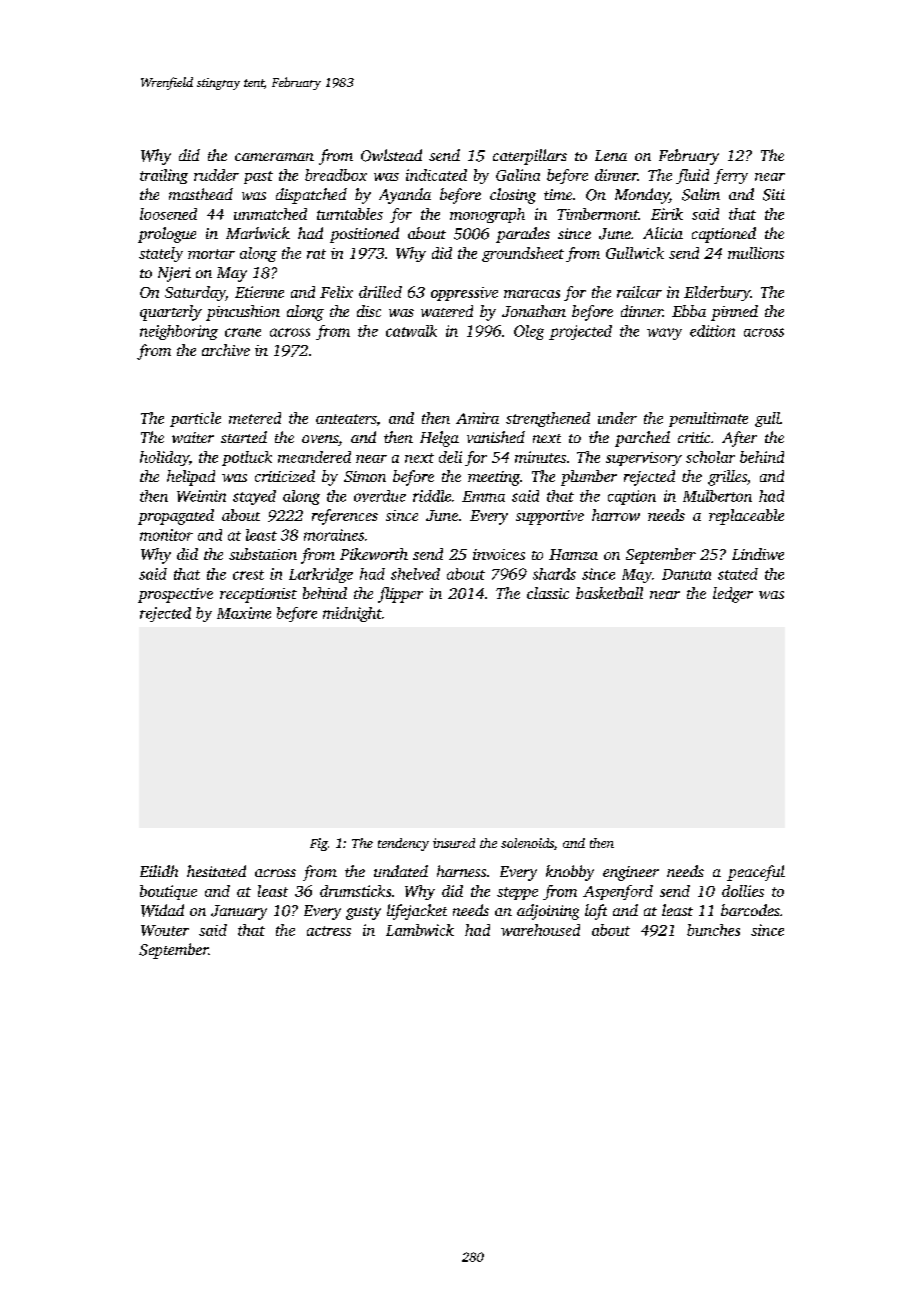 This image has width=924, height=1314. What do you see at coordinates (450, 457) in the image?
I see `deli` at bounding box center [450, 457].
